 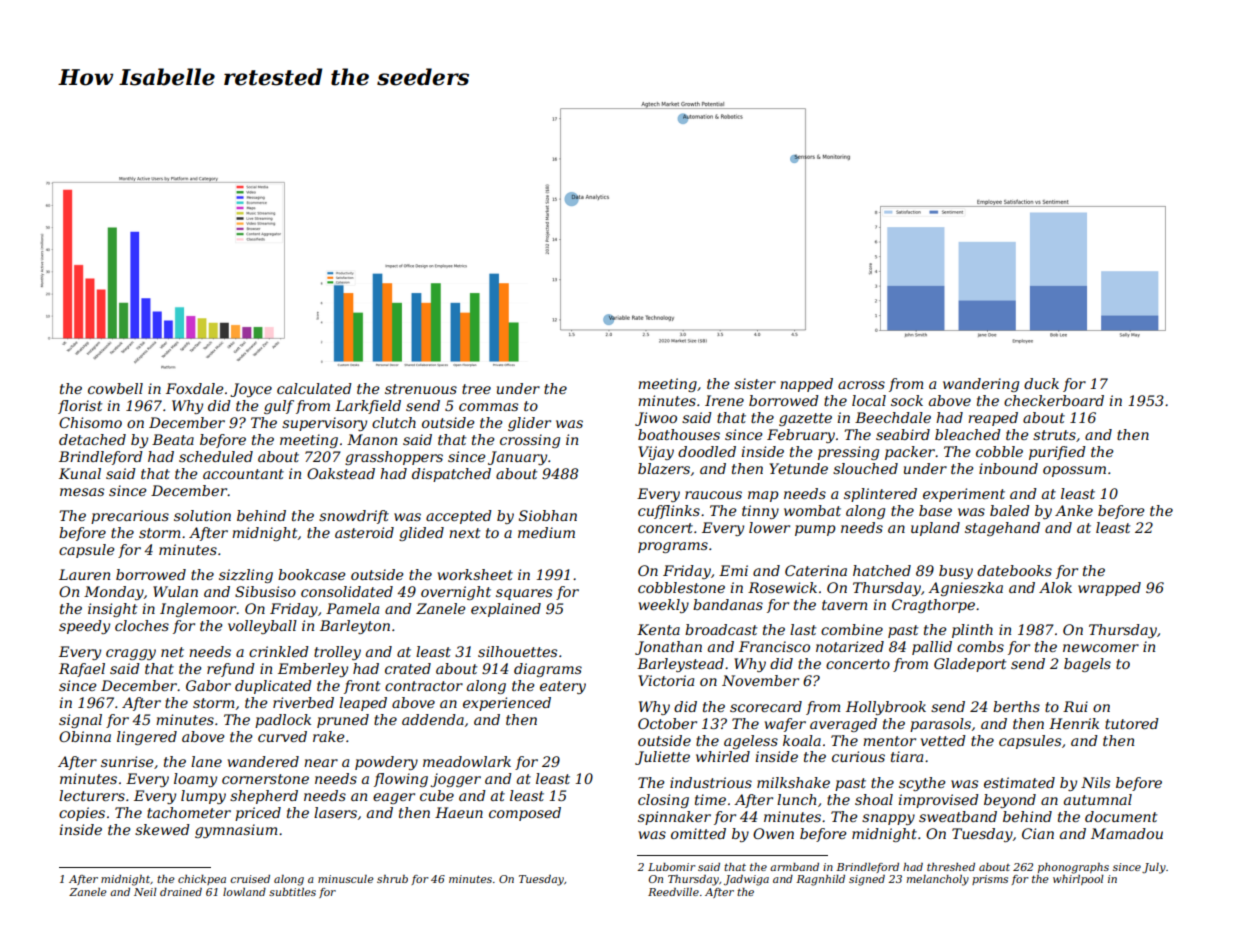 What do you see at coordinates (970, 665) in the document?
I see `Gladeport` at bounding box center [970, 665].
